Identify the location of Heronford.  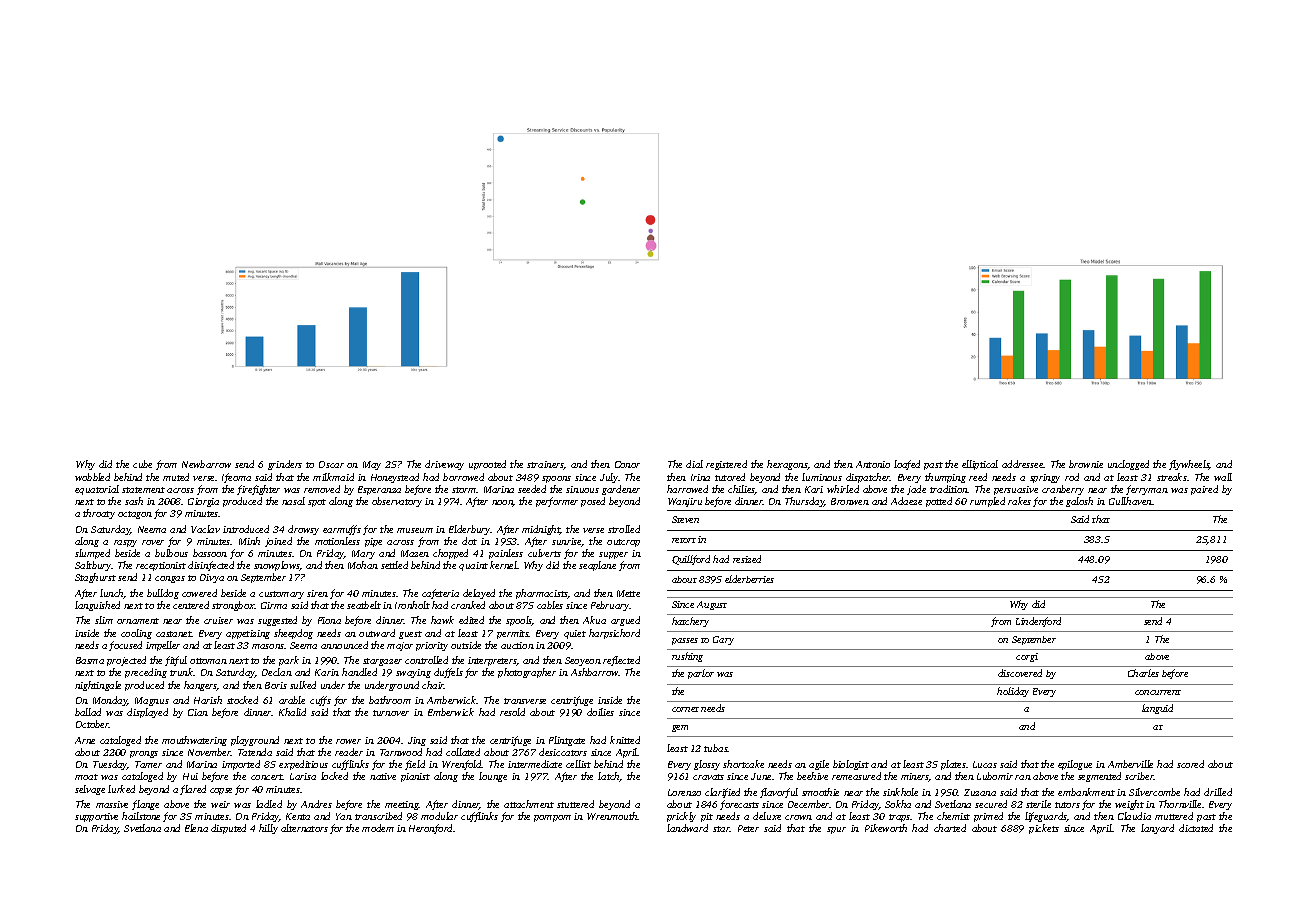
(431, 829).
